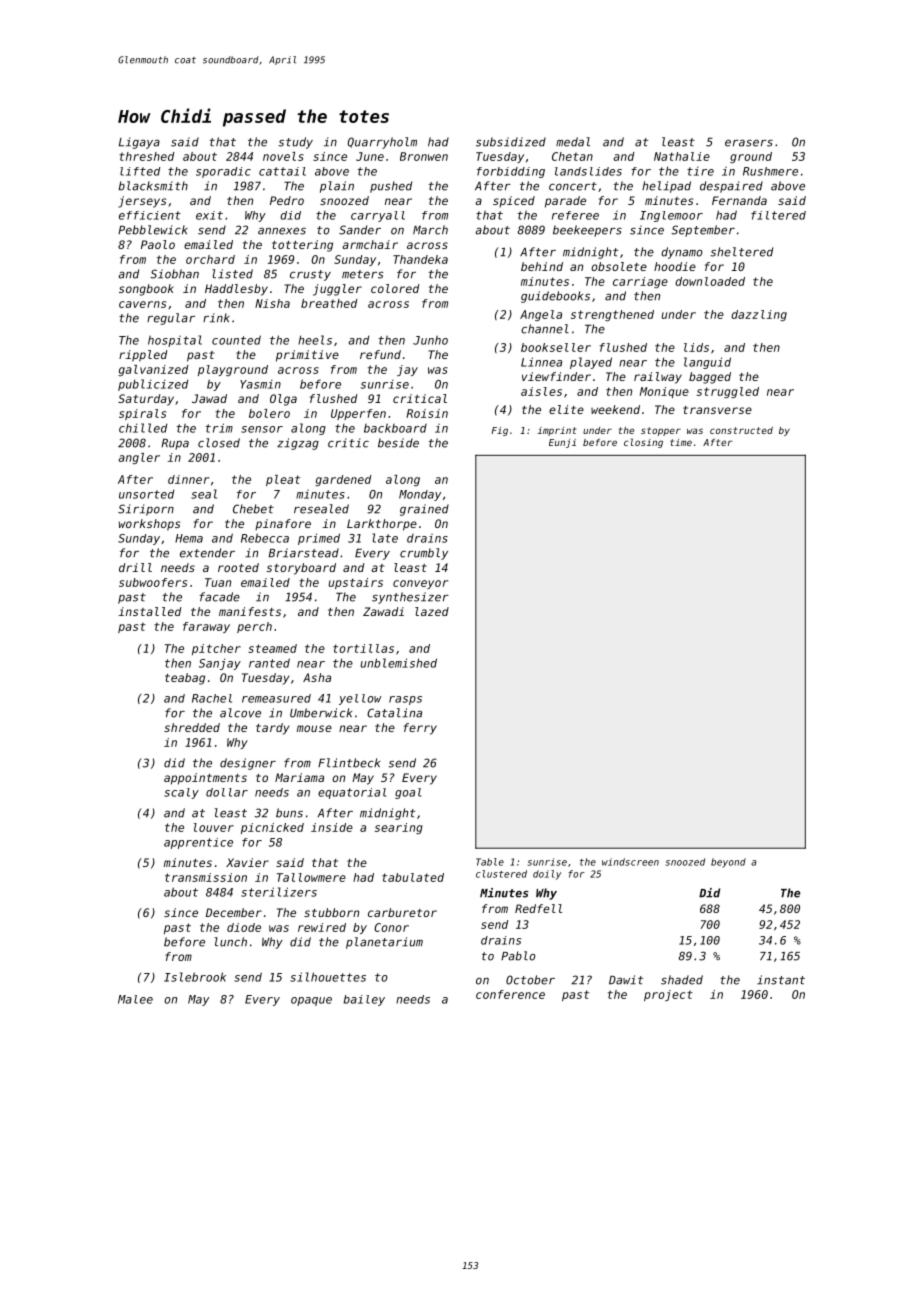  What do you see at coordinates (158, 244) in the screenshot?
I see `Paolo` at bounding box center [158, 244].
